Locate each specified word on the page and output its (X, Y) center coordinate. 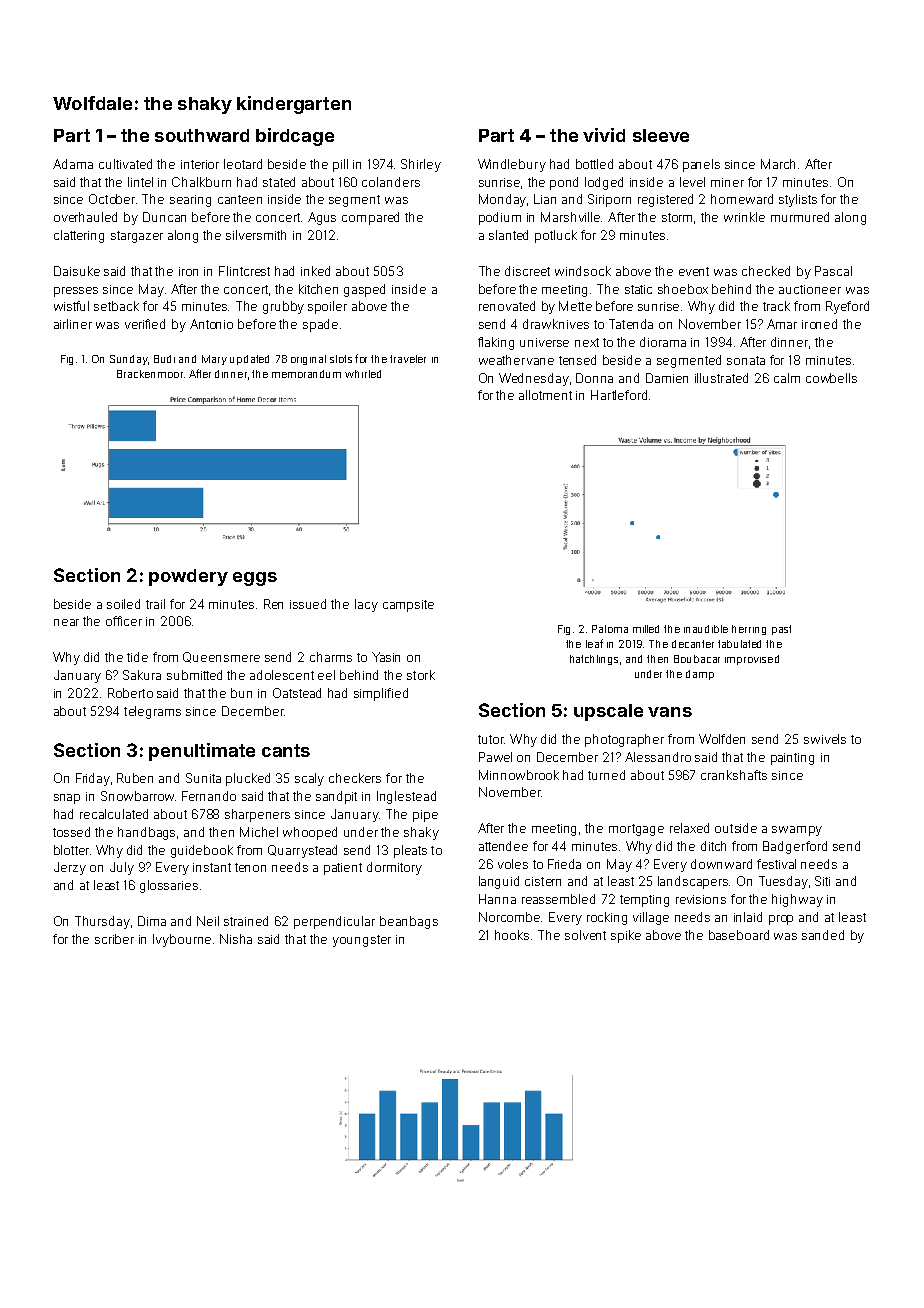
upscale (608, 712)
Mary (214, 360)
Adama (73, 164)
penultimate (202, 752)
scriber (114, 939)
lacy (366, 605)
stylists (798, 200)
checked (766, 271)
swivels (825, 739)
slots (341, 359)
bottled (594, 164)
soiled (123, 604)
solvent (585, 935)
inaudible (706, 629)
